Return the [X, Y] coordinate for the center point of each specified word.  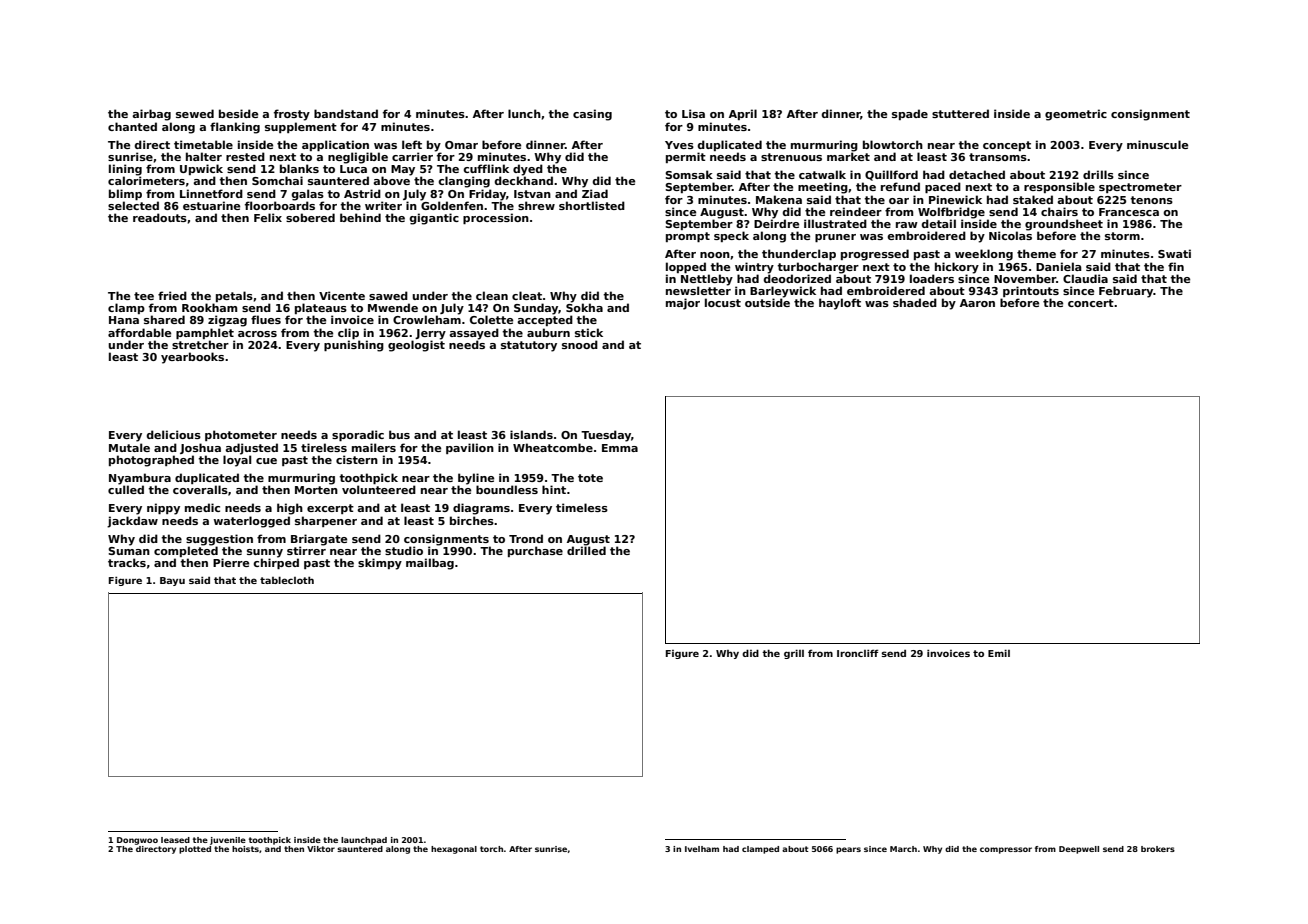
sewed [195, 113]
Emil [999, 653]
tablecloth [287, 580]
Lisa [693, 113]
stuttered [960, 113]
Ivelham [702, 849]
